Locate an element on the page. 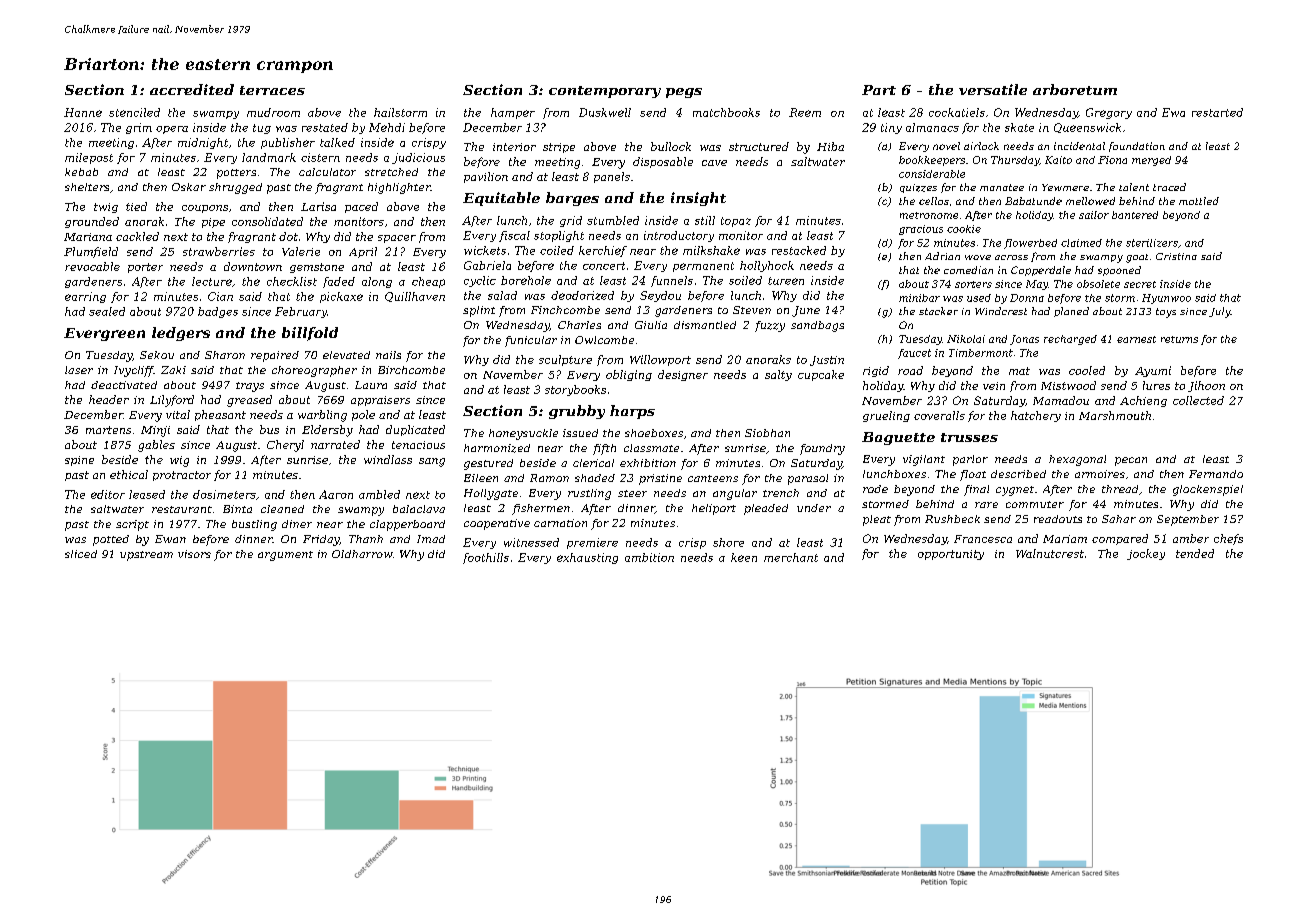 This image has width=1308, height=924. Windcrest is located at coordinates (1001, 311).
